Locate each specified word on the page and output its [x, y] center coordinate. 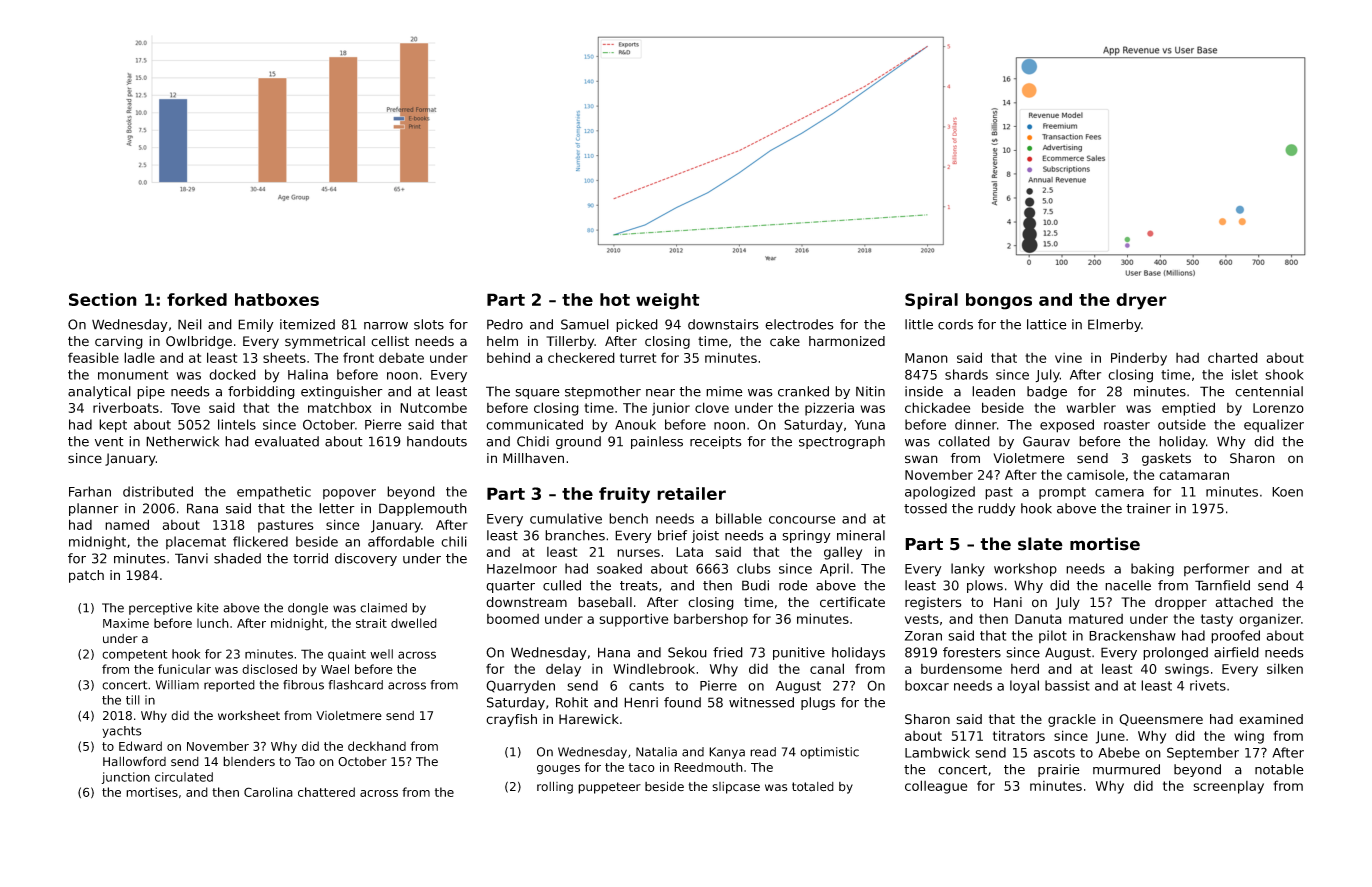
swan [921, 459]
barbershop [711, 620]
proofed [1235, 637]
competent [134, 655]
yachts [122, 732]
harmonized [847, 341]
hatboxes [277, 299]
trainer [1148, 508]
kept [113, 426]
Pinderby [1139, 359]
